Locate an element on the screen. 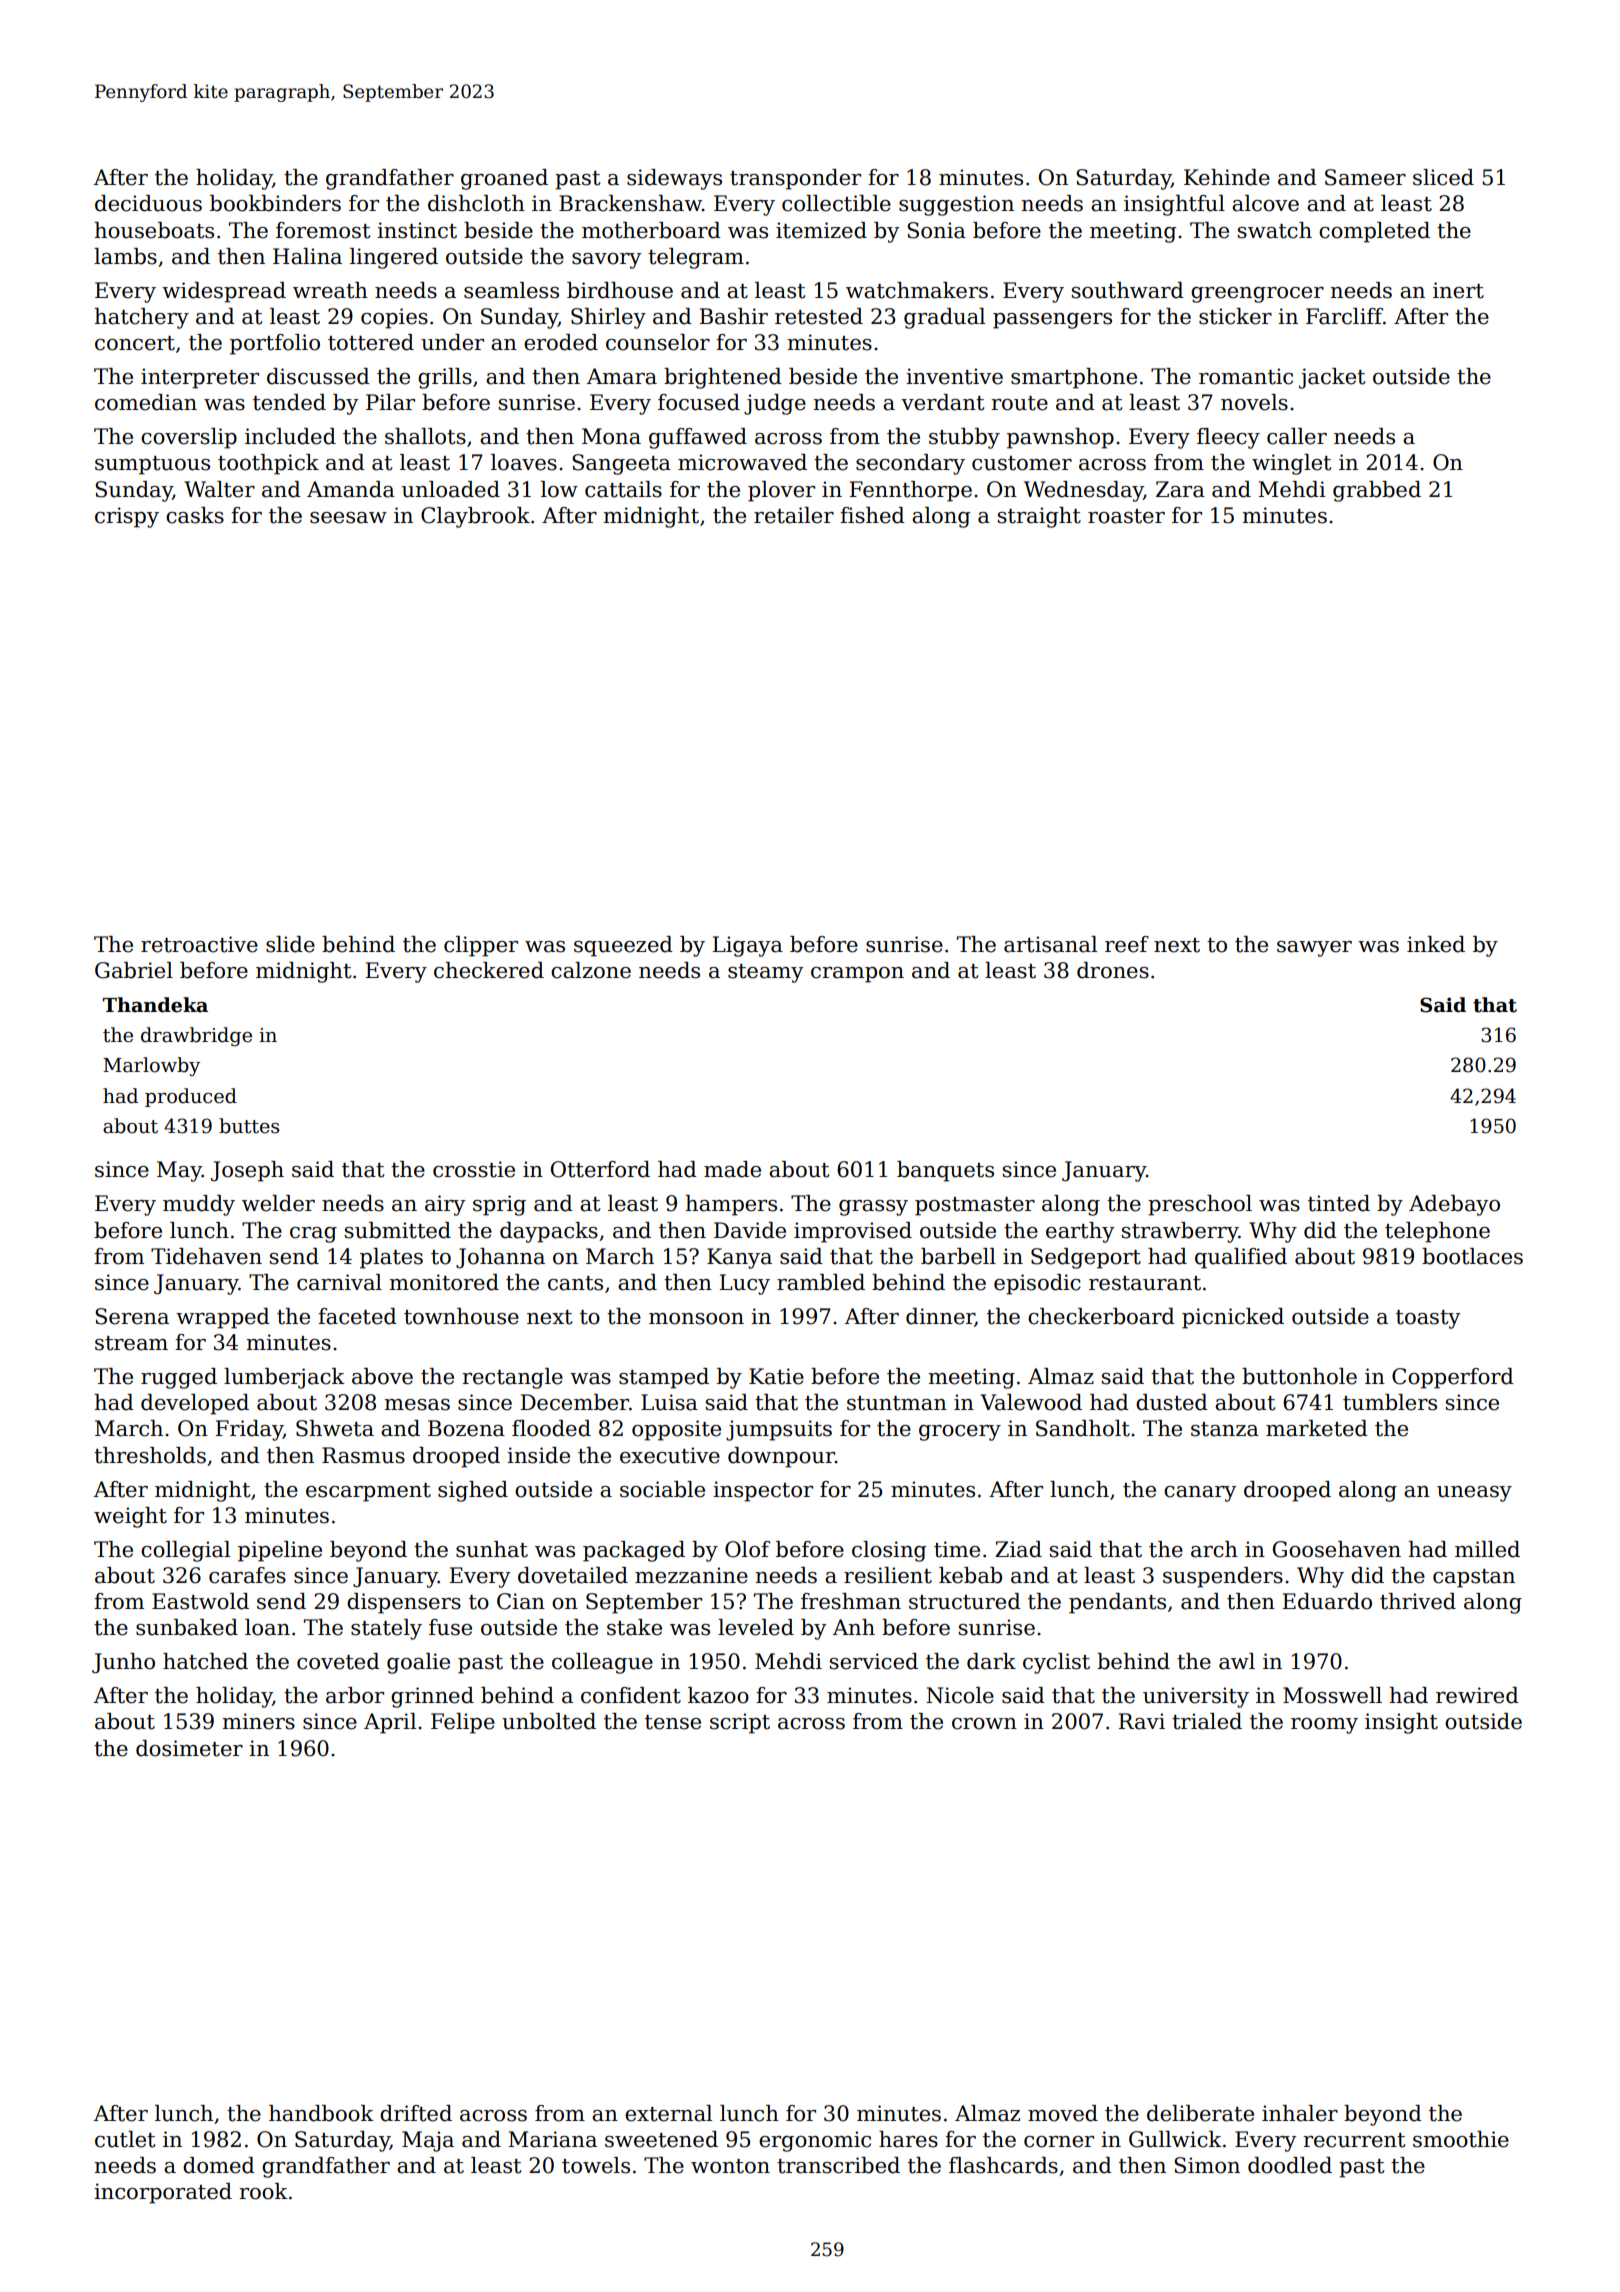 This screenshot has width=1620, height=2292. swatch is located at coordinates (1275, 230).
